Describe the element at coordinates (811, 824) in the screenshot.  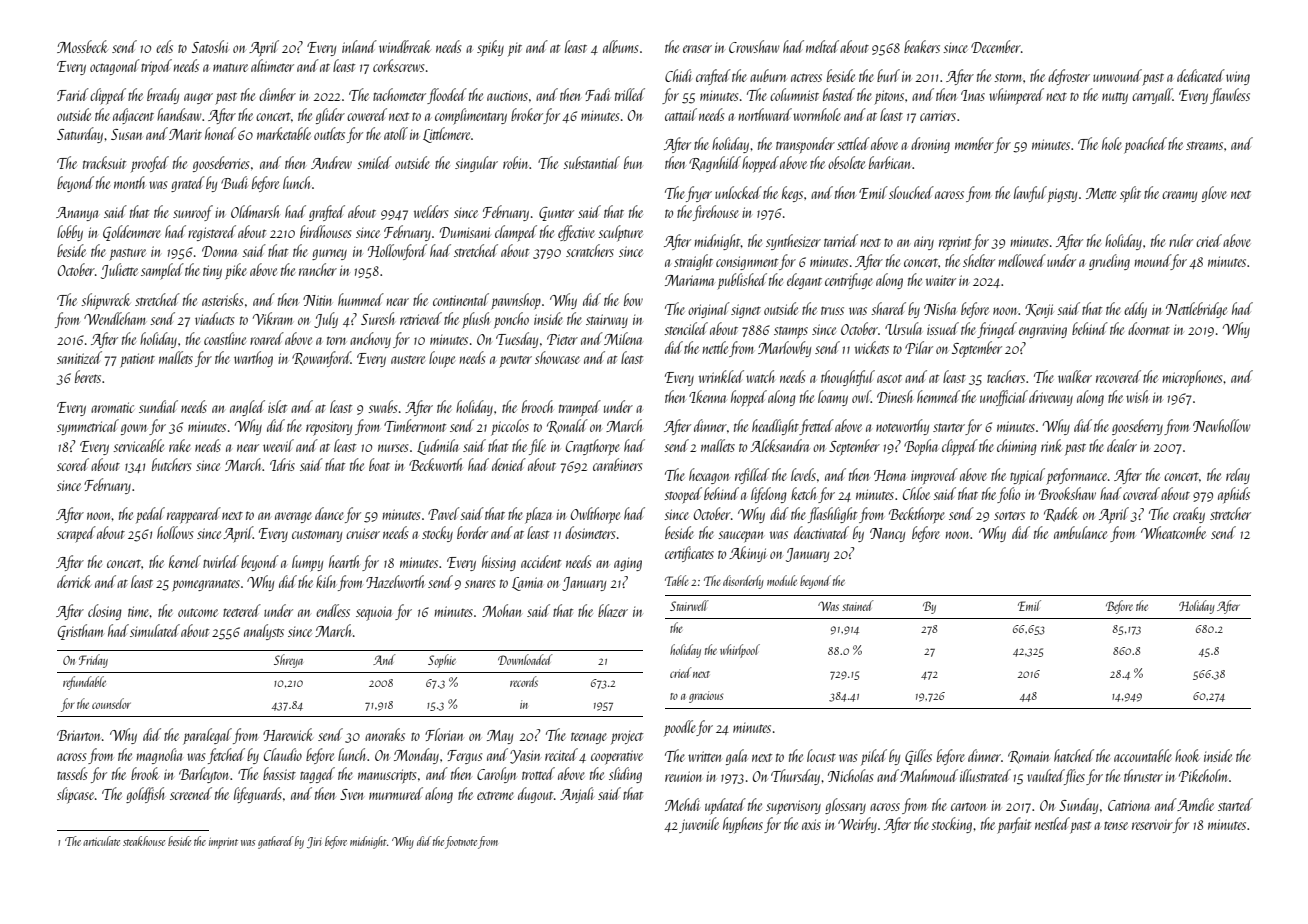
I see `axis` at that location.
